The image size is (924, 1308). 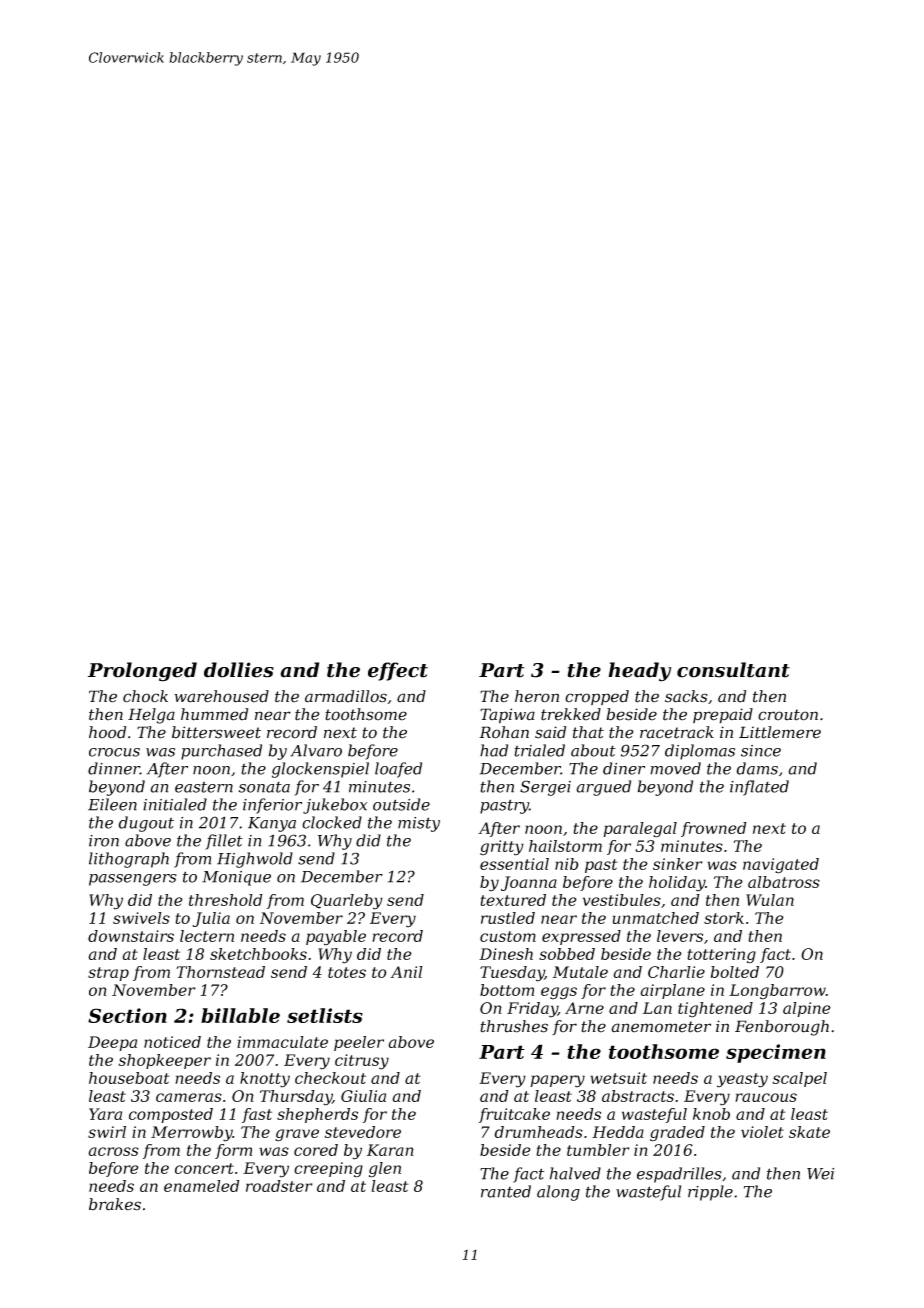 I want to click on effect, so click(x=398, y=671).
